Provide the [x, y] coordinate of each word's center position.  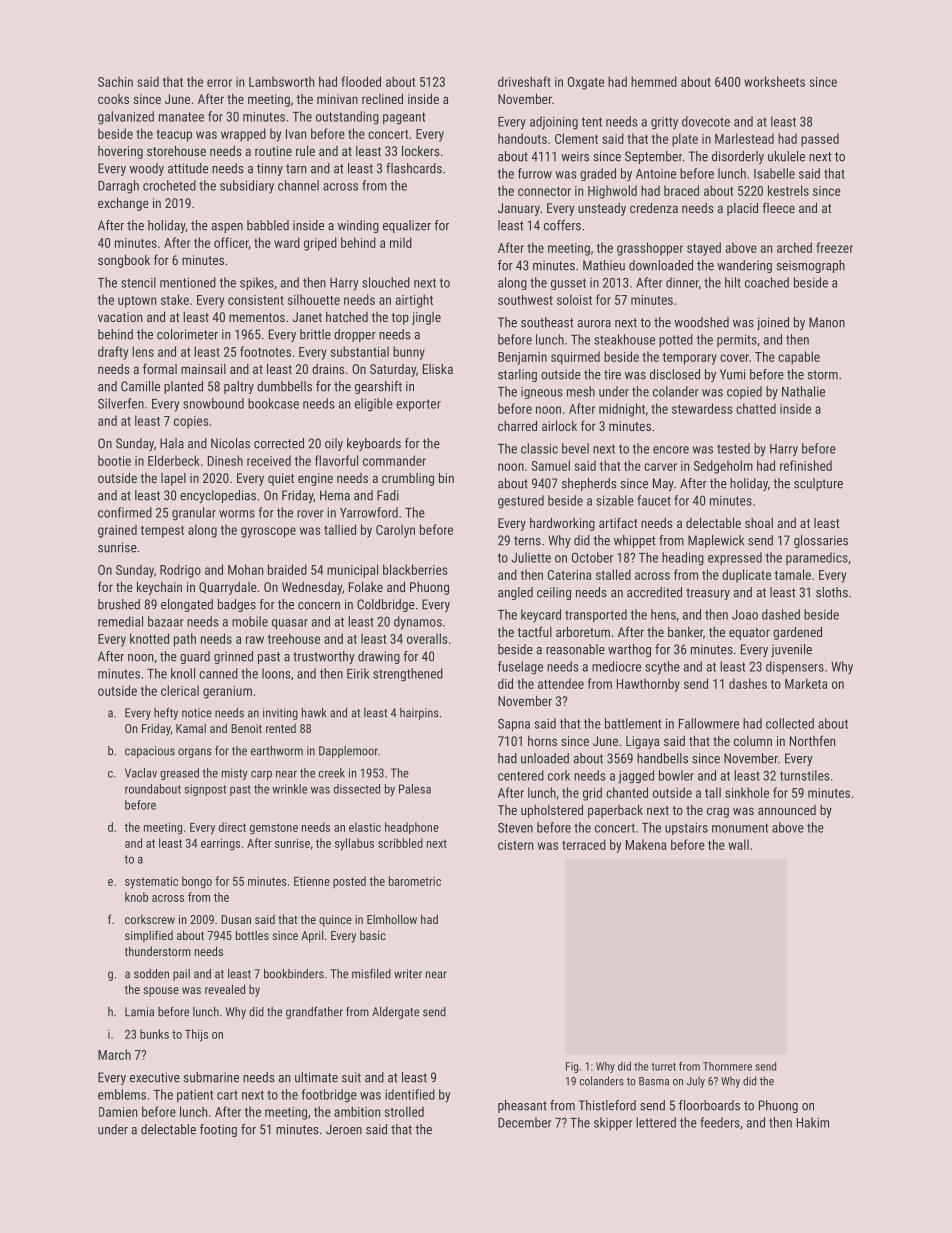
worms [237, 514]
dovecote [706, 121]
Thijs [196, 1035]
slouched [386, 282]
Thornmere [727, 1066]
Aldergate [395, 1013]
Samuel [550, 465]
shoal [759, 523]
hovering [120, 152]
